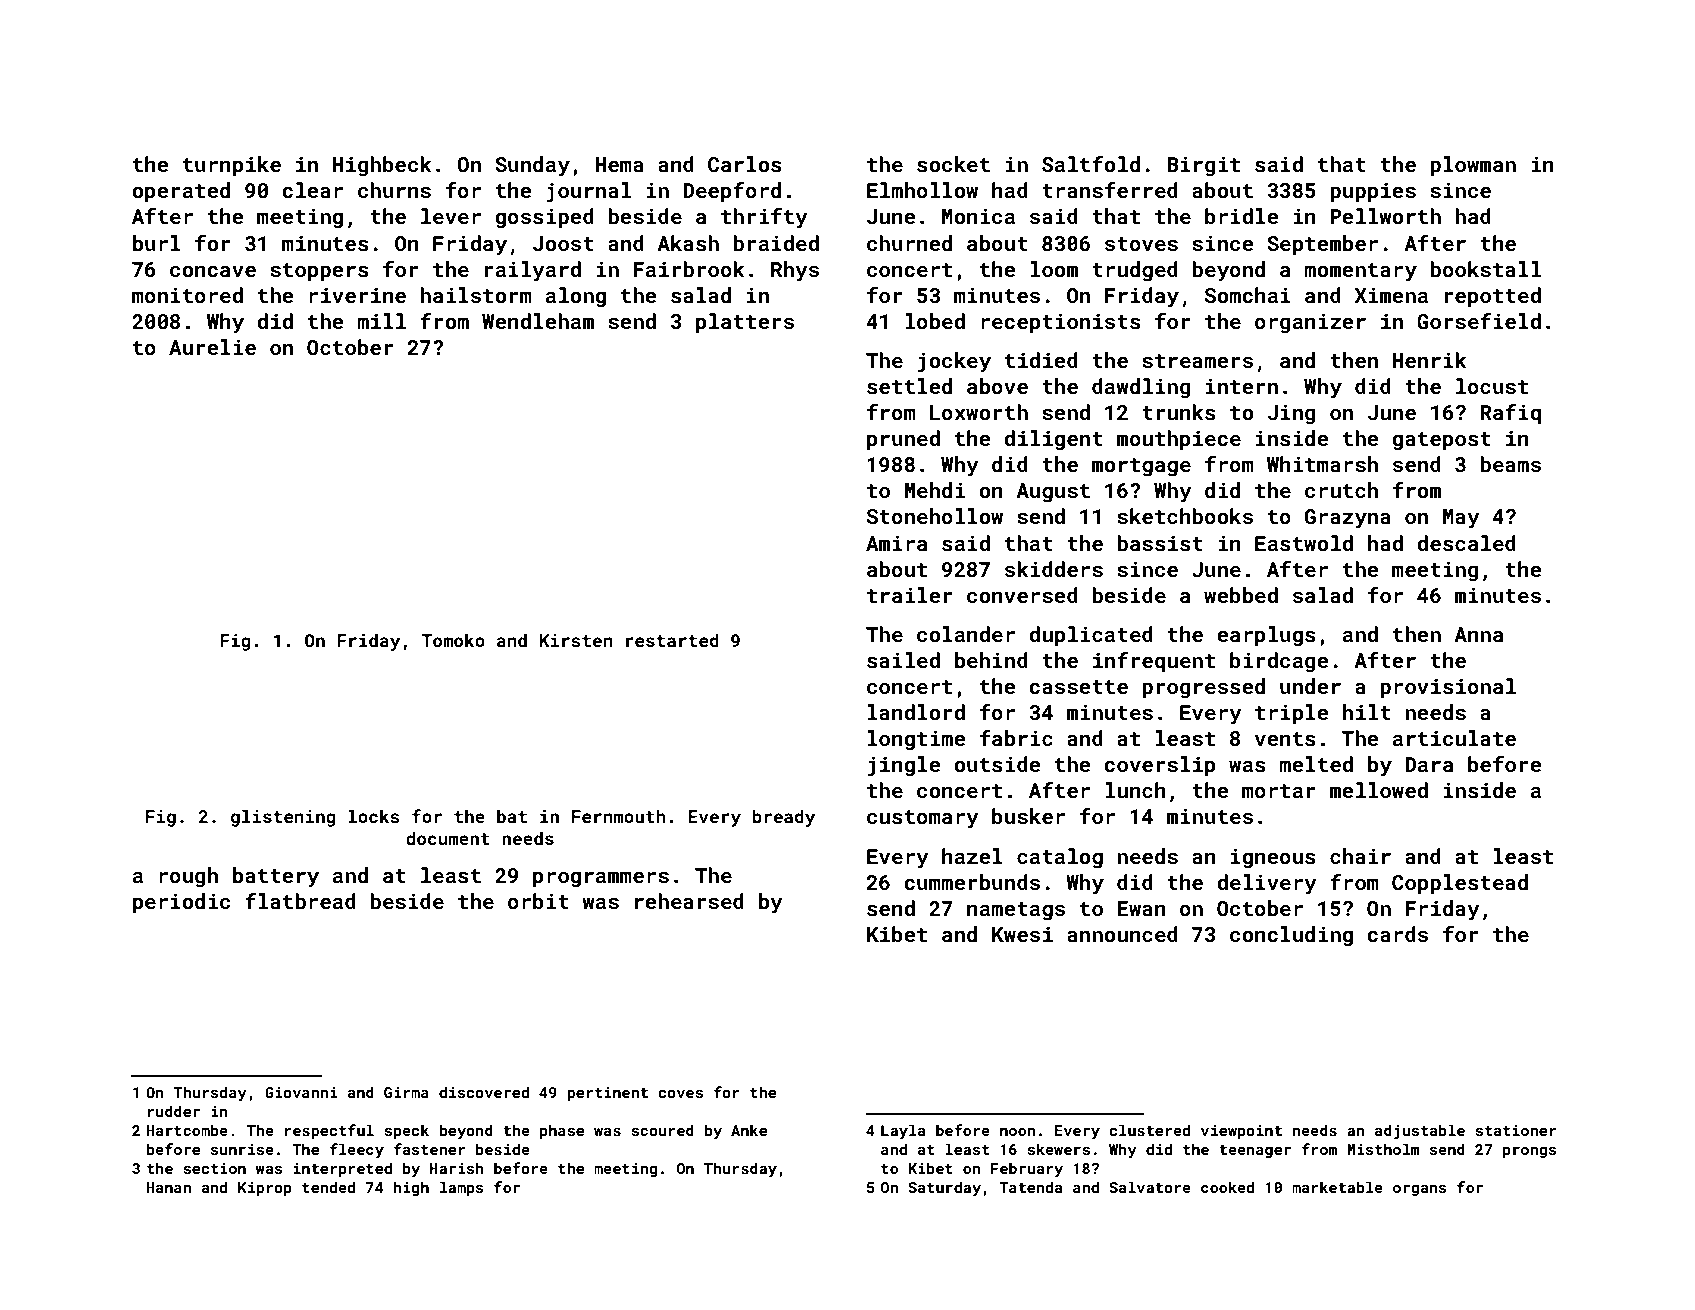  Describe the element at coordinates (972, 856) in the page. I see `hazel` at that location.
